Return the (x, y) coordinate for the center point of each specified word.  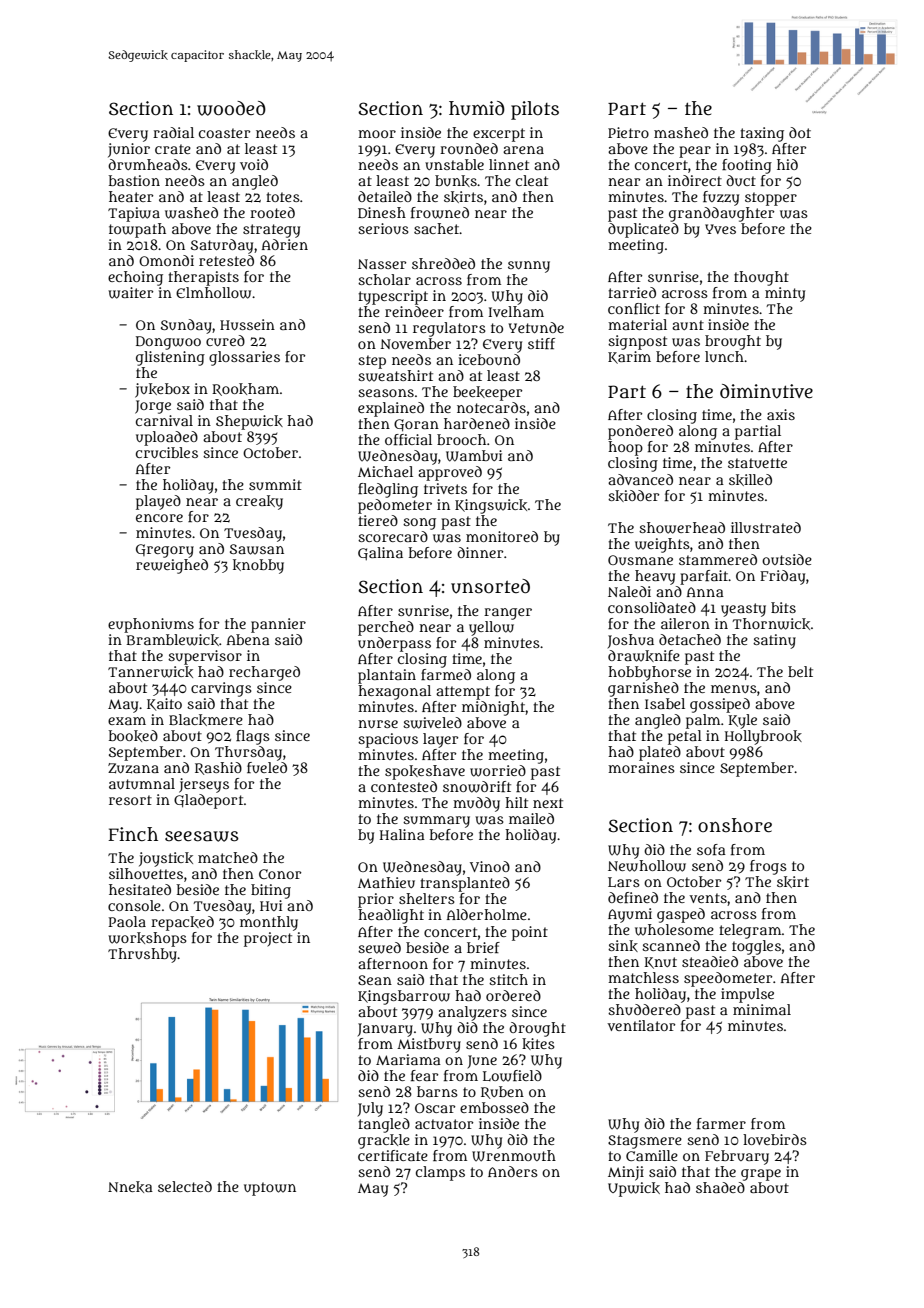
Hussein (247, 324)
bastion (134, 180)
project (268, 939)
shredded (443, 263)
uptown (270, 1189)
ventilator (641, 1025)
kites (538, 1044)
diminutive (766, 391)
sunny (529, 267)
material (637, 324)
